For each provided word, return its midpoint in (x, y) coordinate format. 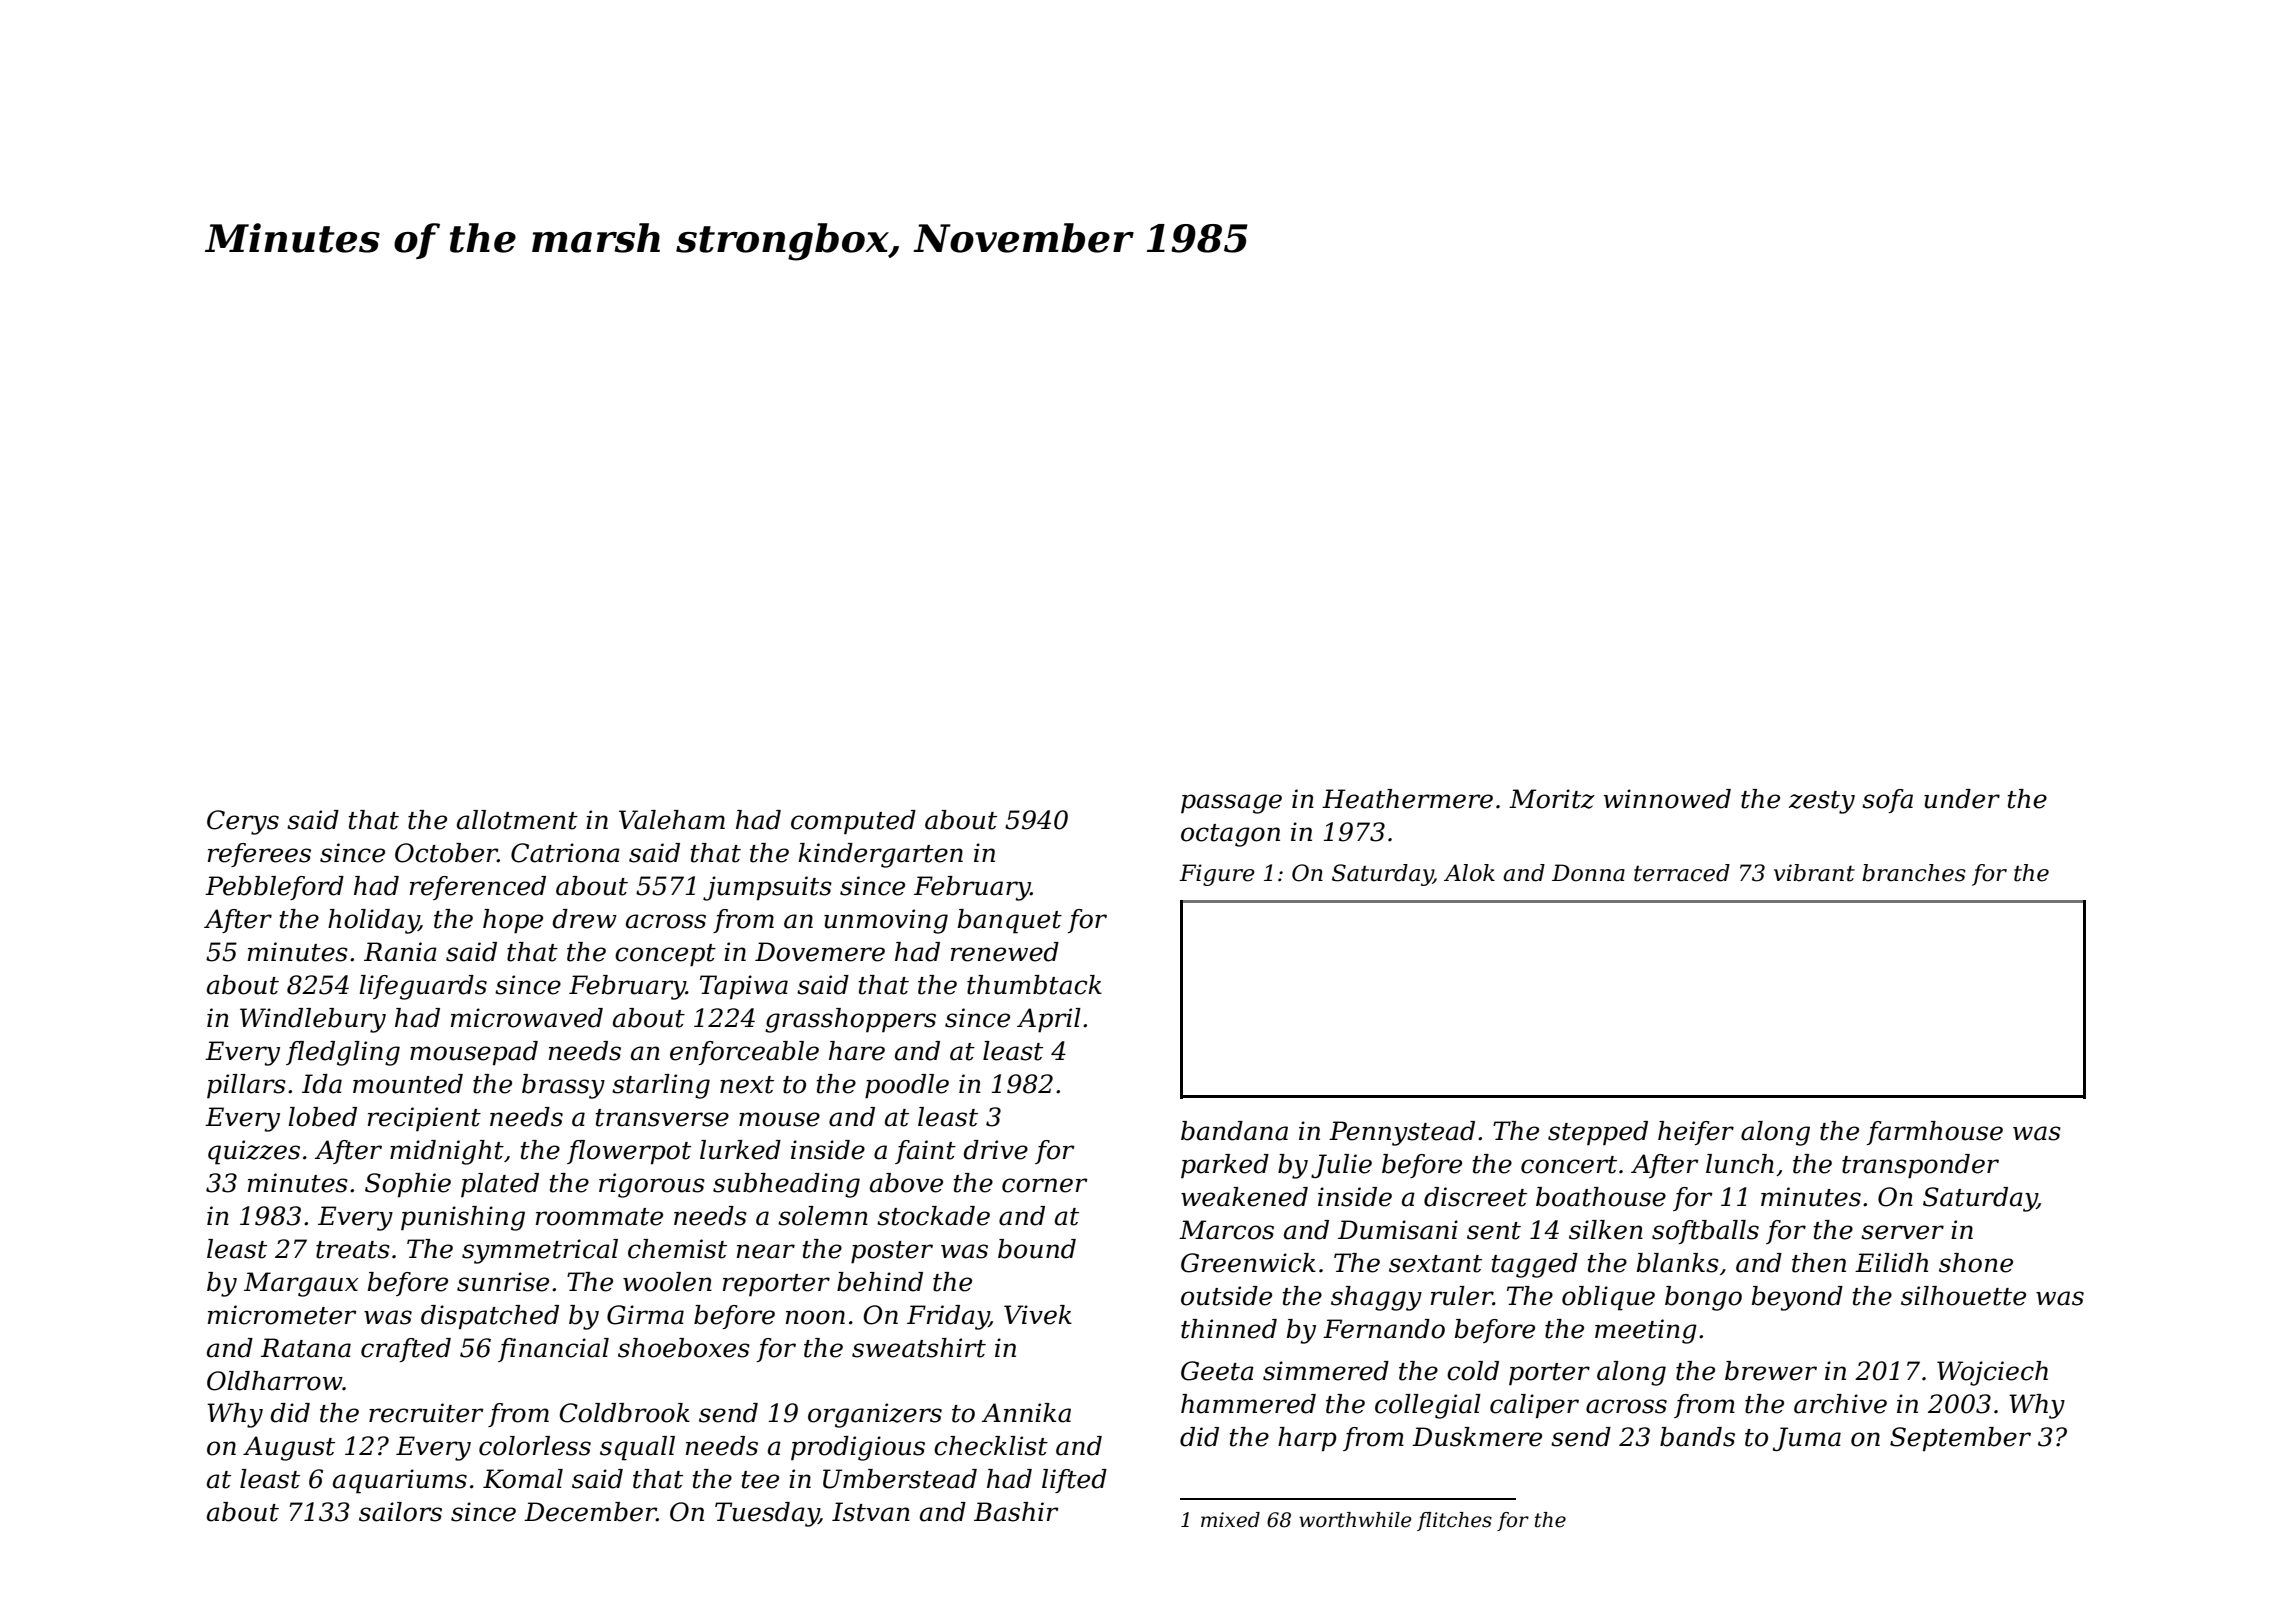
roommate (599, 1217)
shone (1976, 1263)
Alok (1469, 873)
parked (1225, 1166)
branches (1914, 873)
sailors (400, 1512)
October (446, 853)
